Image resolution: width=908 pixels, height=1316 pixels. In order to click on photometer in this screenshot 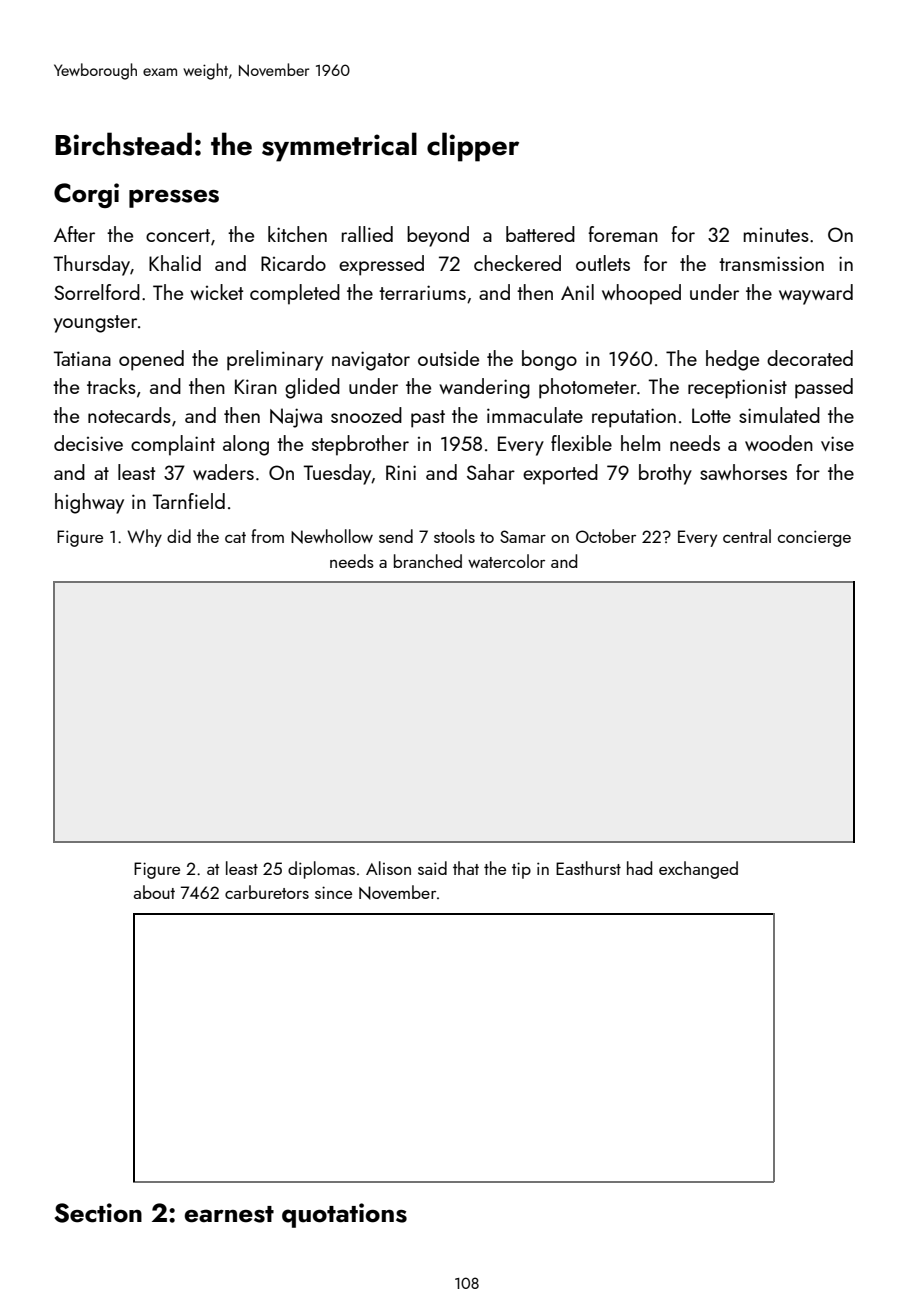, I will do `click(588, 388)`.
